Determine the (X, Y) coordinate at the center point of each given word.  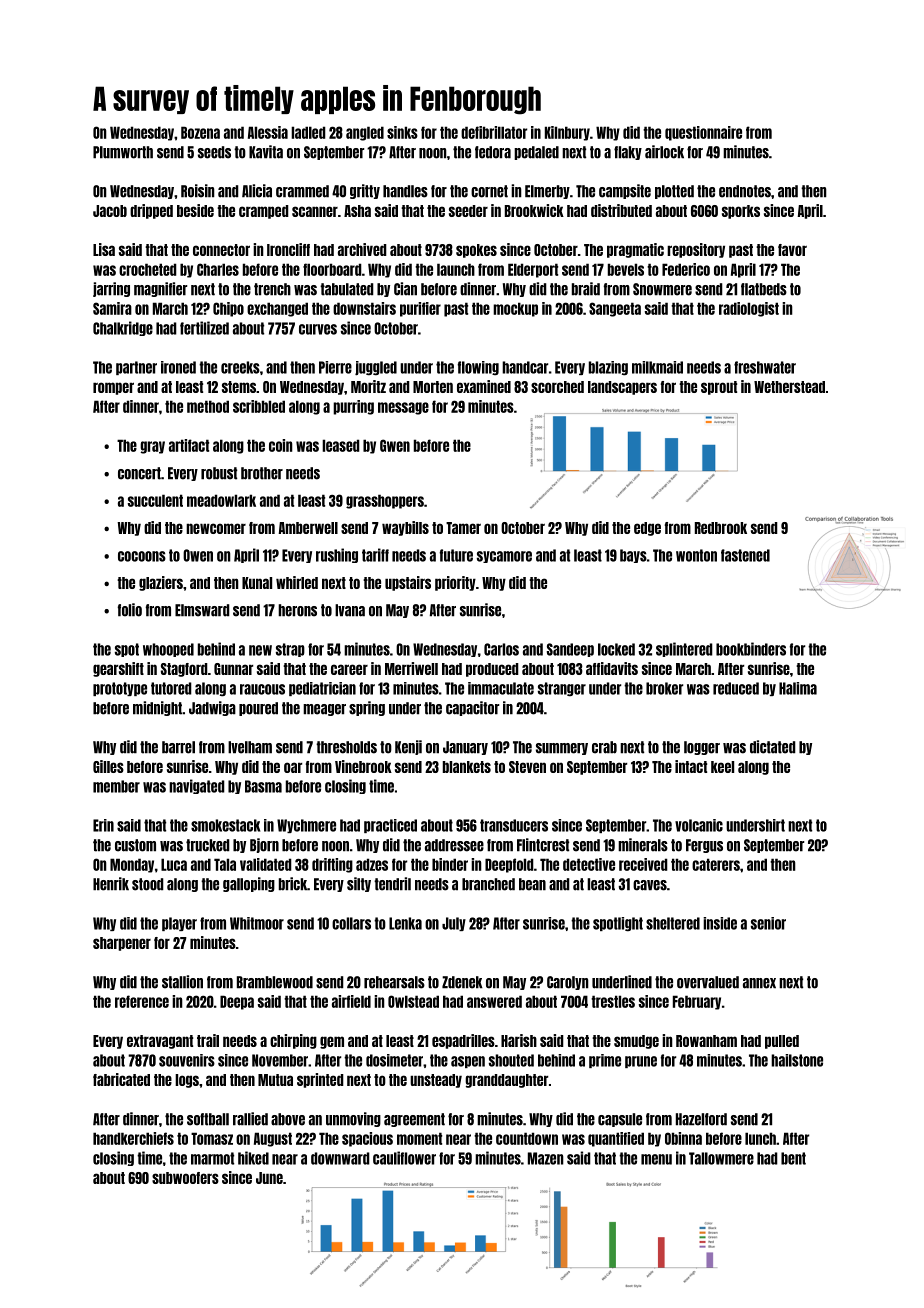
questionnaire (703, 133)
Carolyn (568, 983)
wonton (696, 555)
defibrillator (494, 132)
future (456, 555)
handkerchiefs (133, 1138)
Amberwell (308, 528)
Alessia (268, 132)
